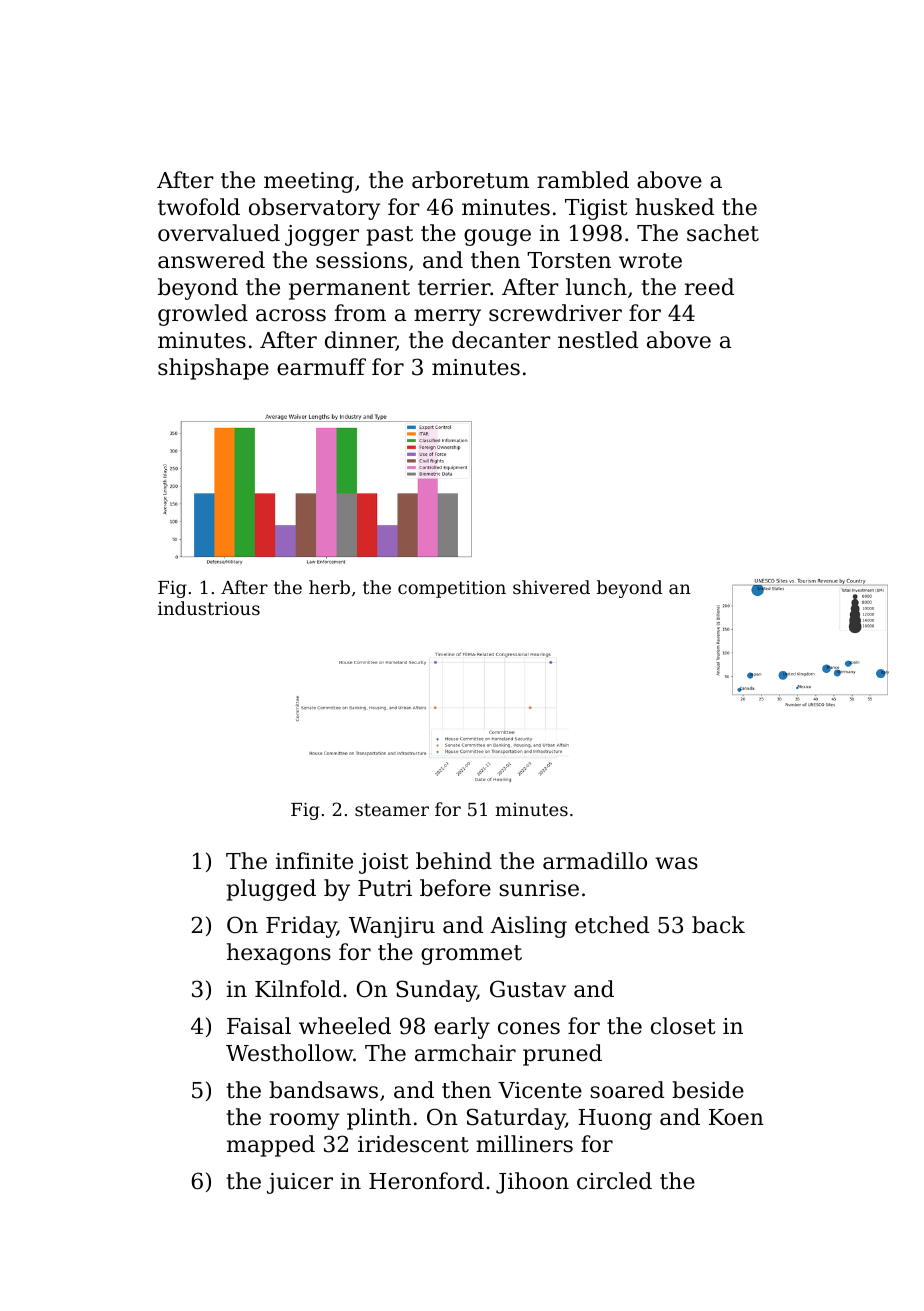 The height and width of the image is (1311, 924). What do you see at coordinates (213, 369) in the image?
I see `shipshape` at bounding box center [213, 369].
